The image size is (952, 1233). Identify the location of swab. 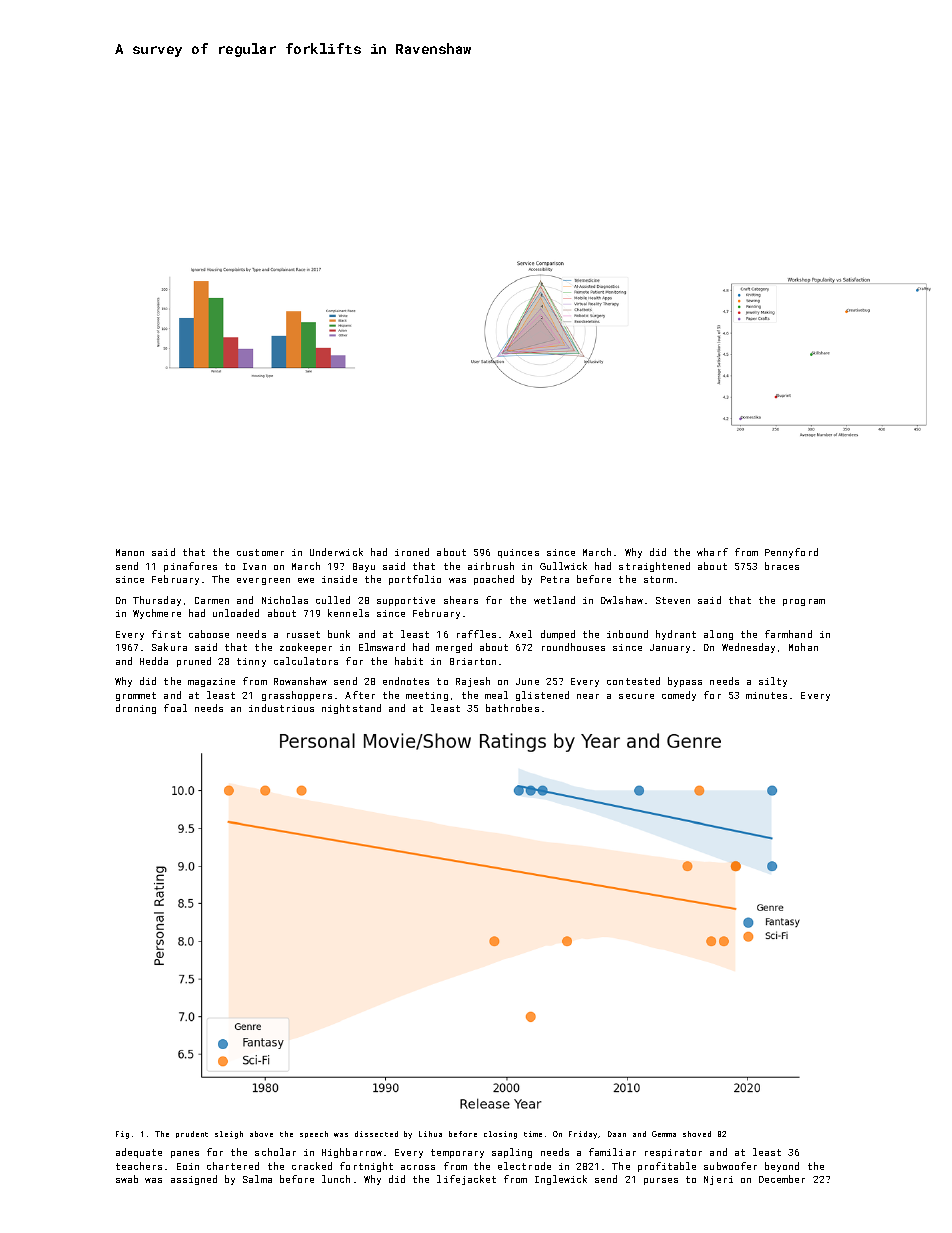
(127, 1179).
